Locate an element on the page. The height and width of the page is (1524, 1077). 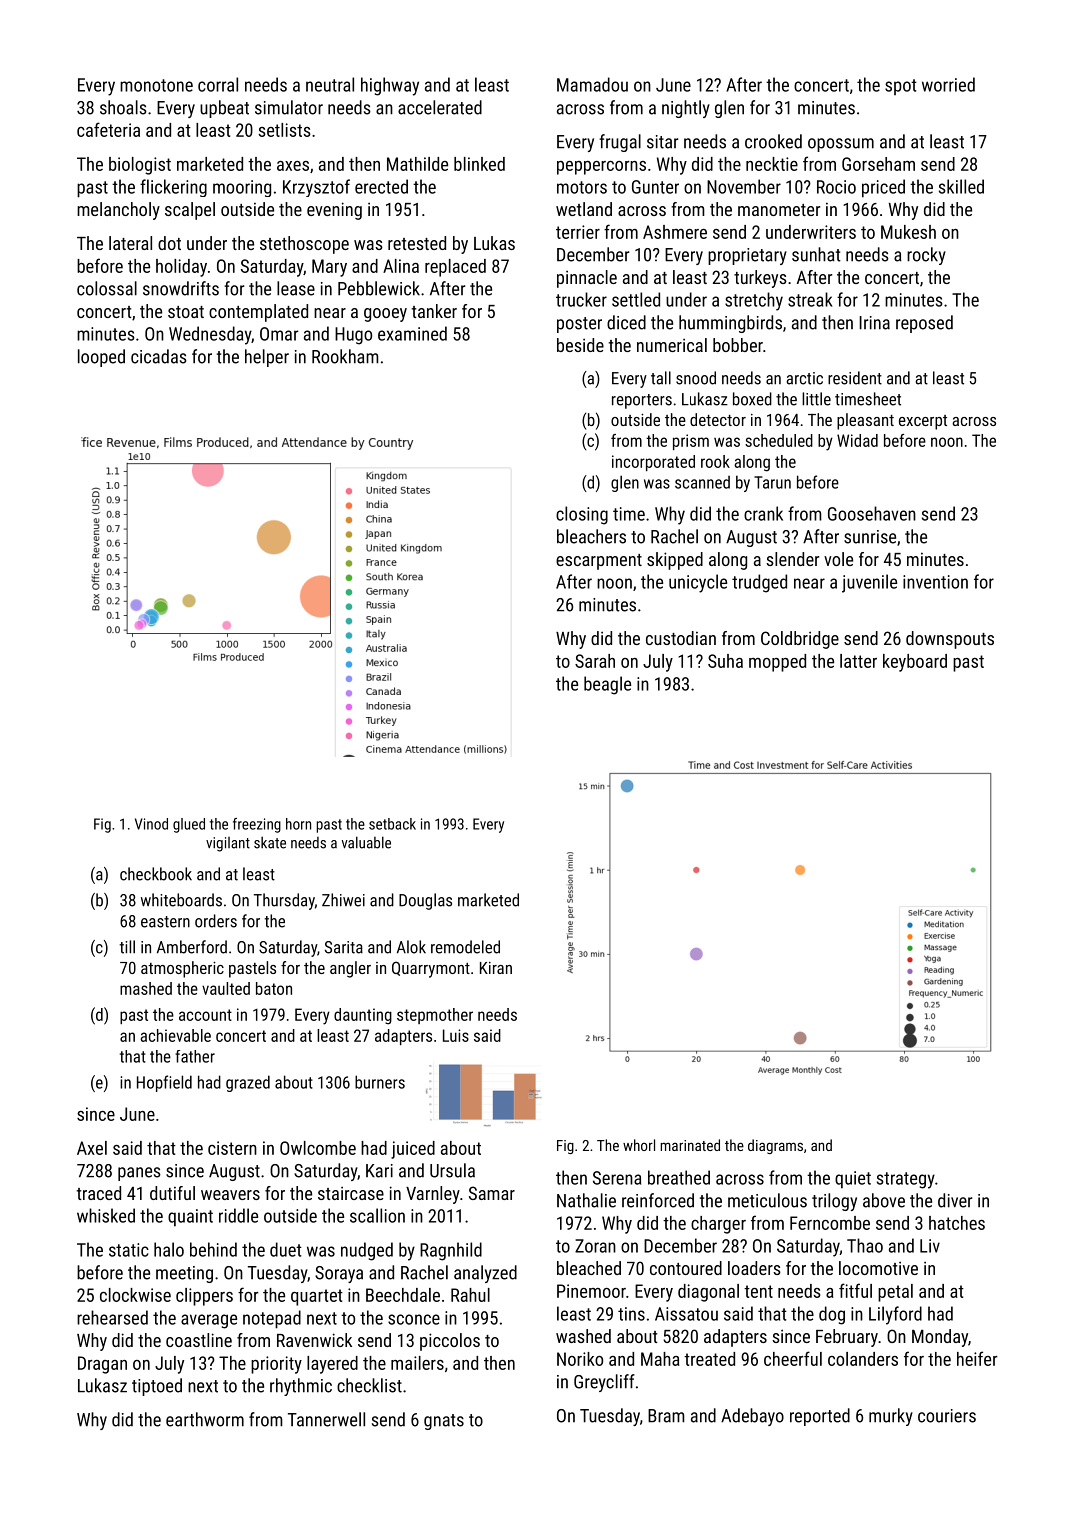
corral is located at coordinates (218, 84).
